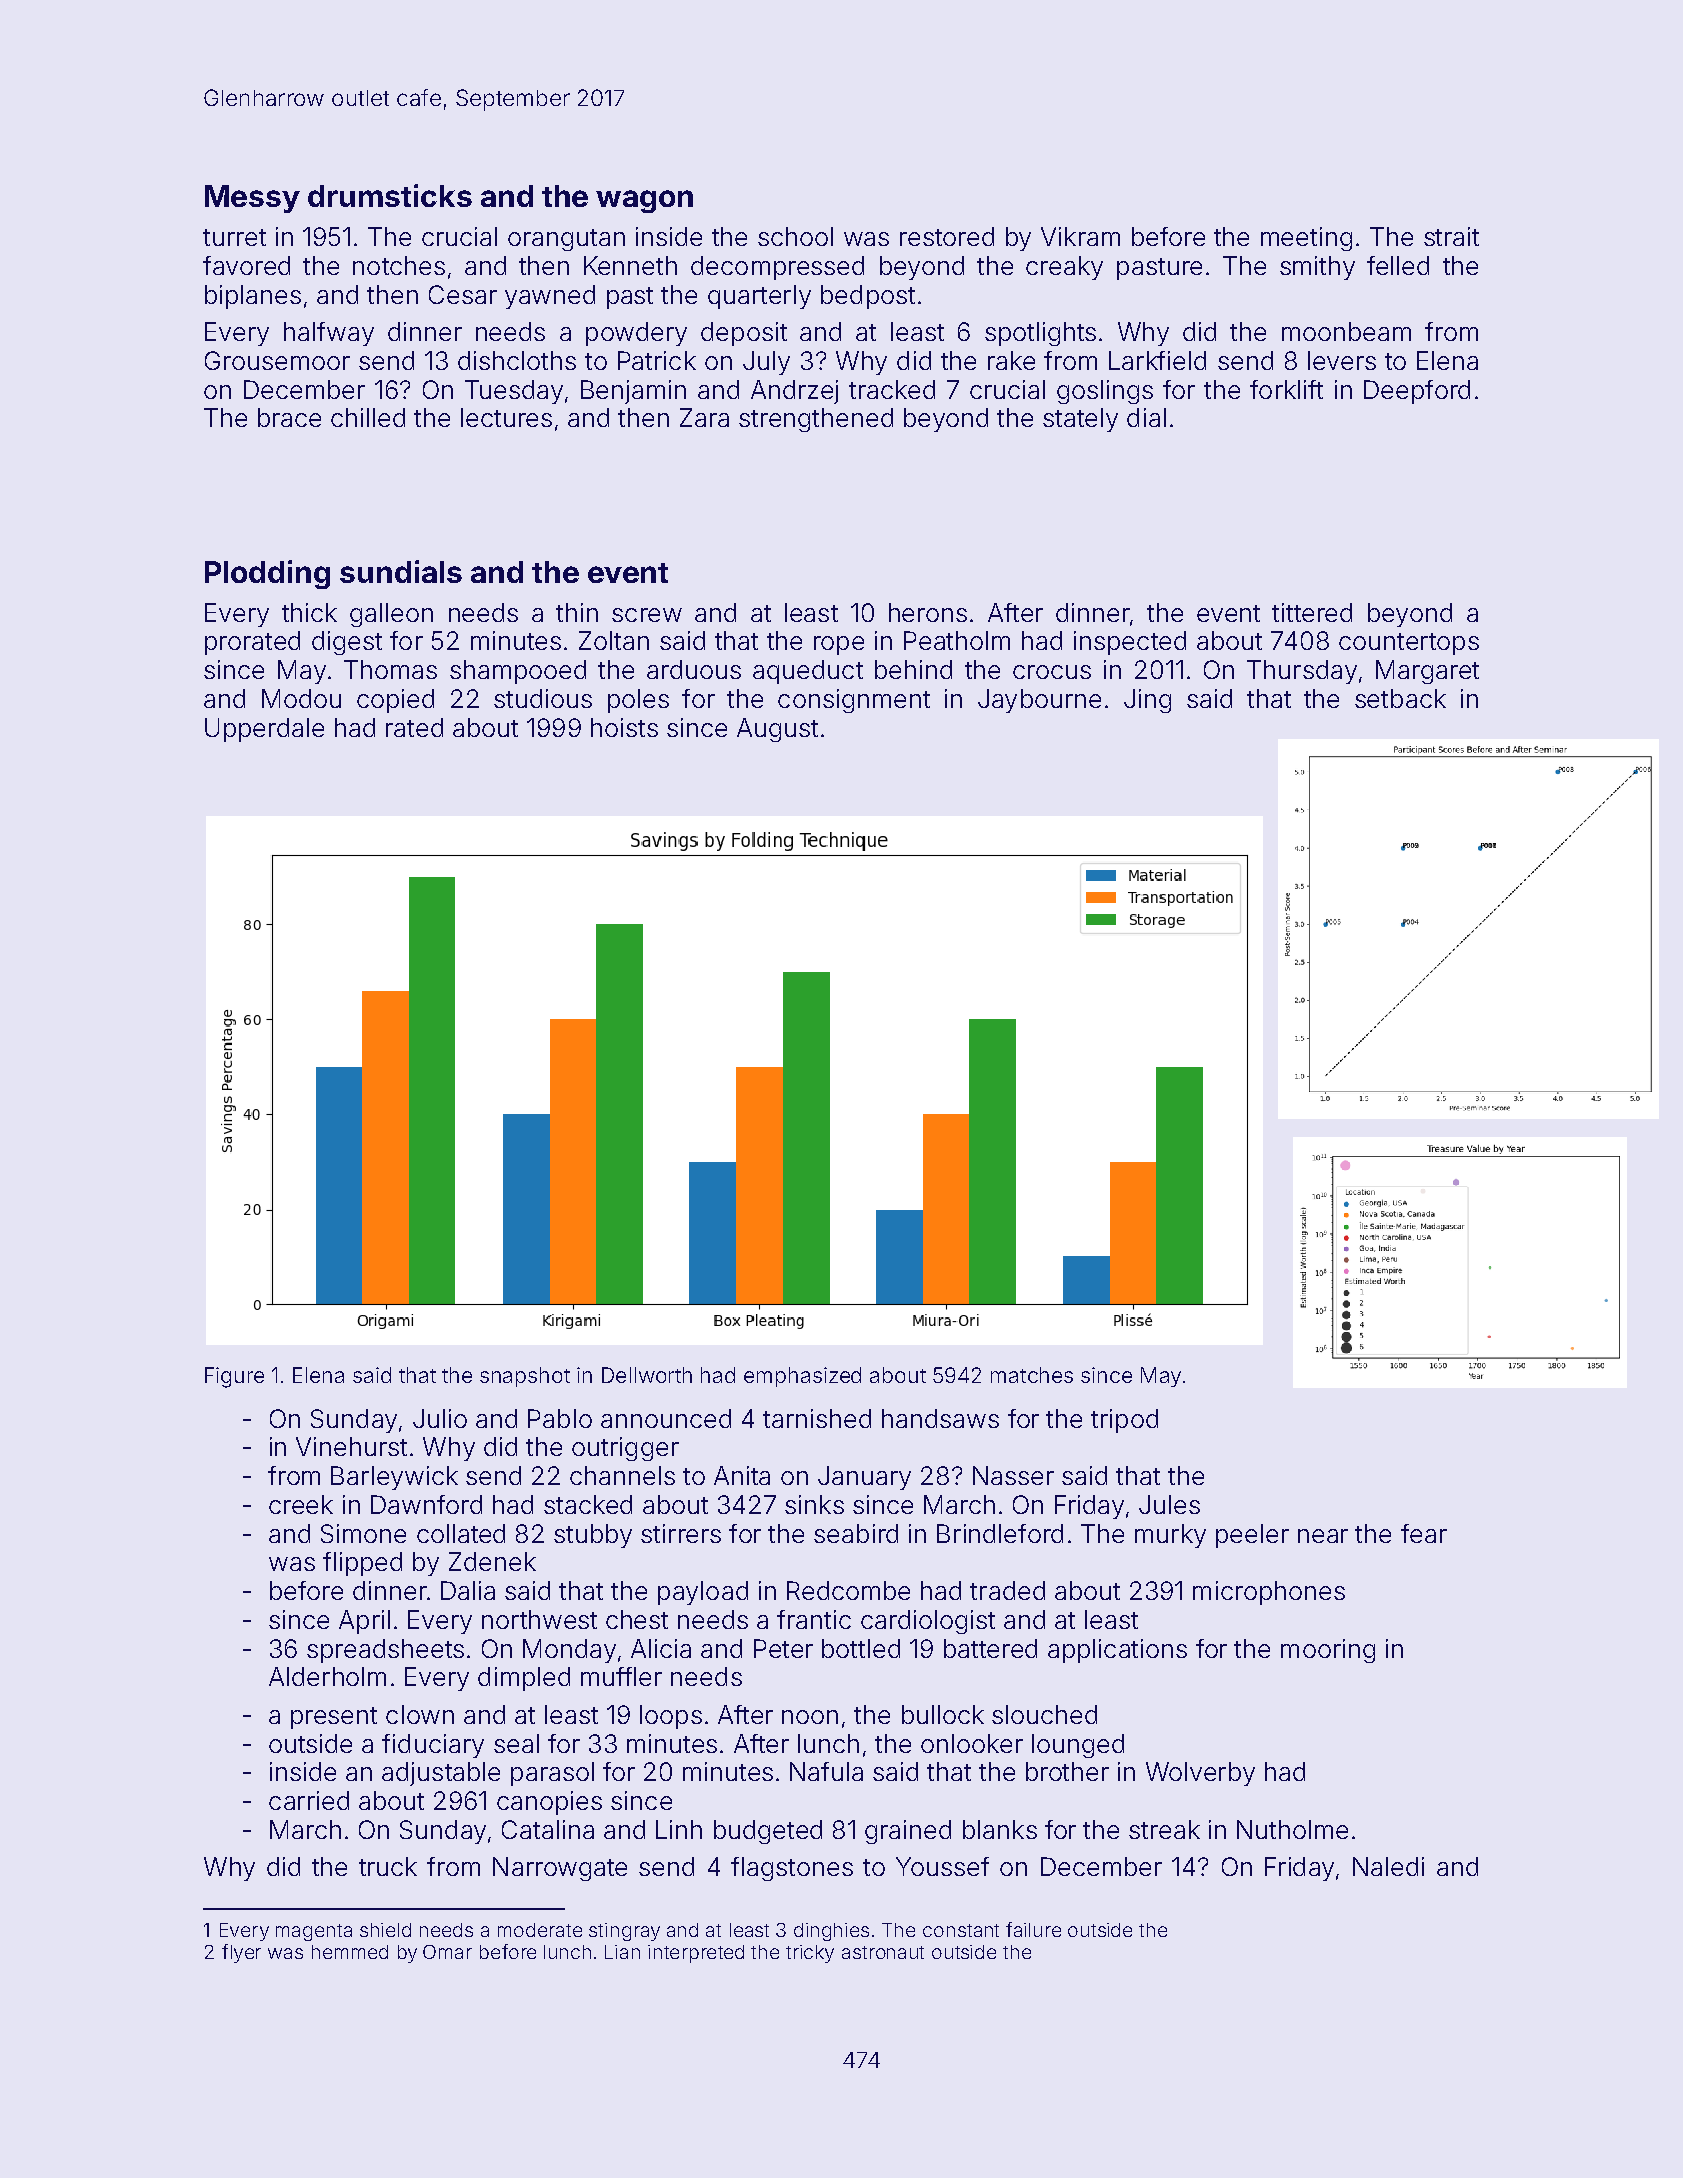  What do you see at coordinates (1033, 1929) in the page?
I see `failure` at bounding box center [1033, 1929].
